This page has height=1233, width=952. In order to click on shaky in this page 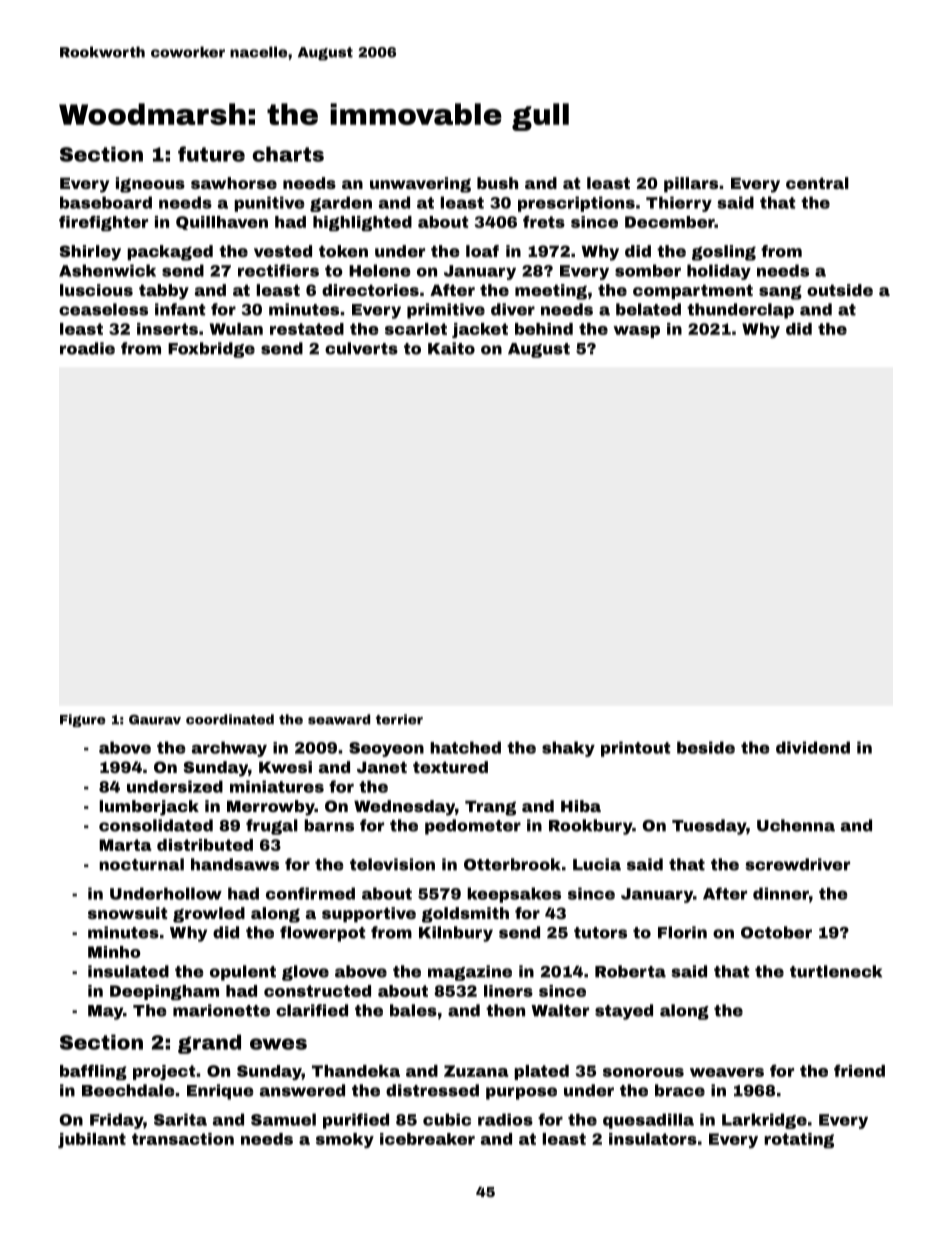, I will do `click(568, 749)`.
